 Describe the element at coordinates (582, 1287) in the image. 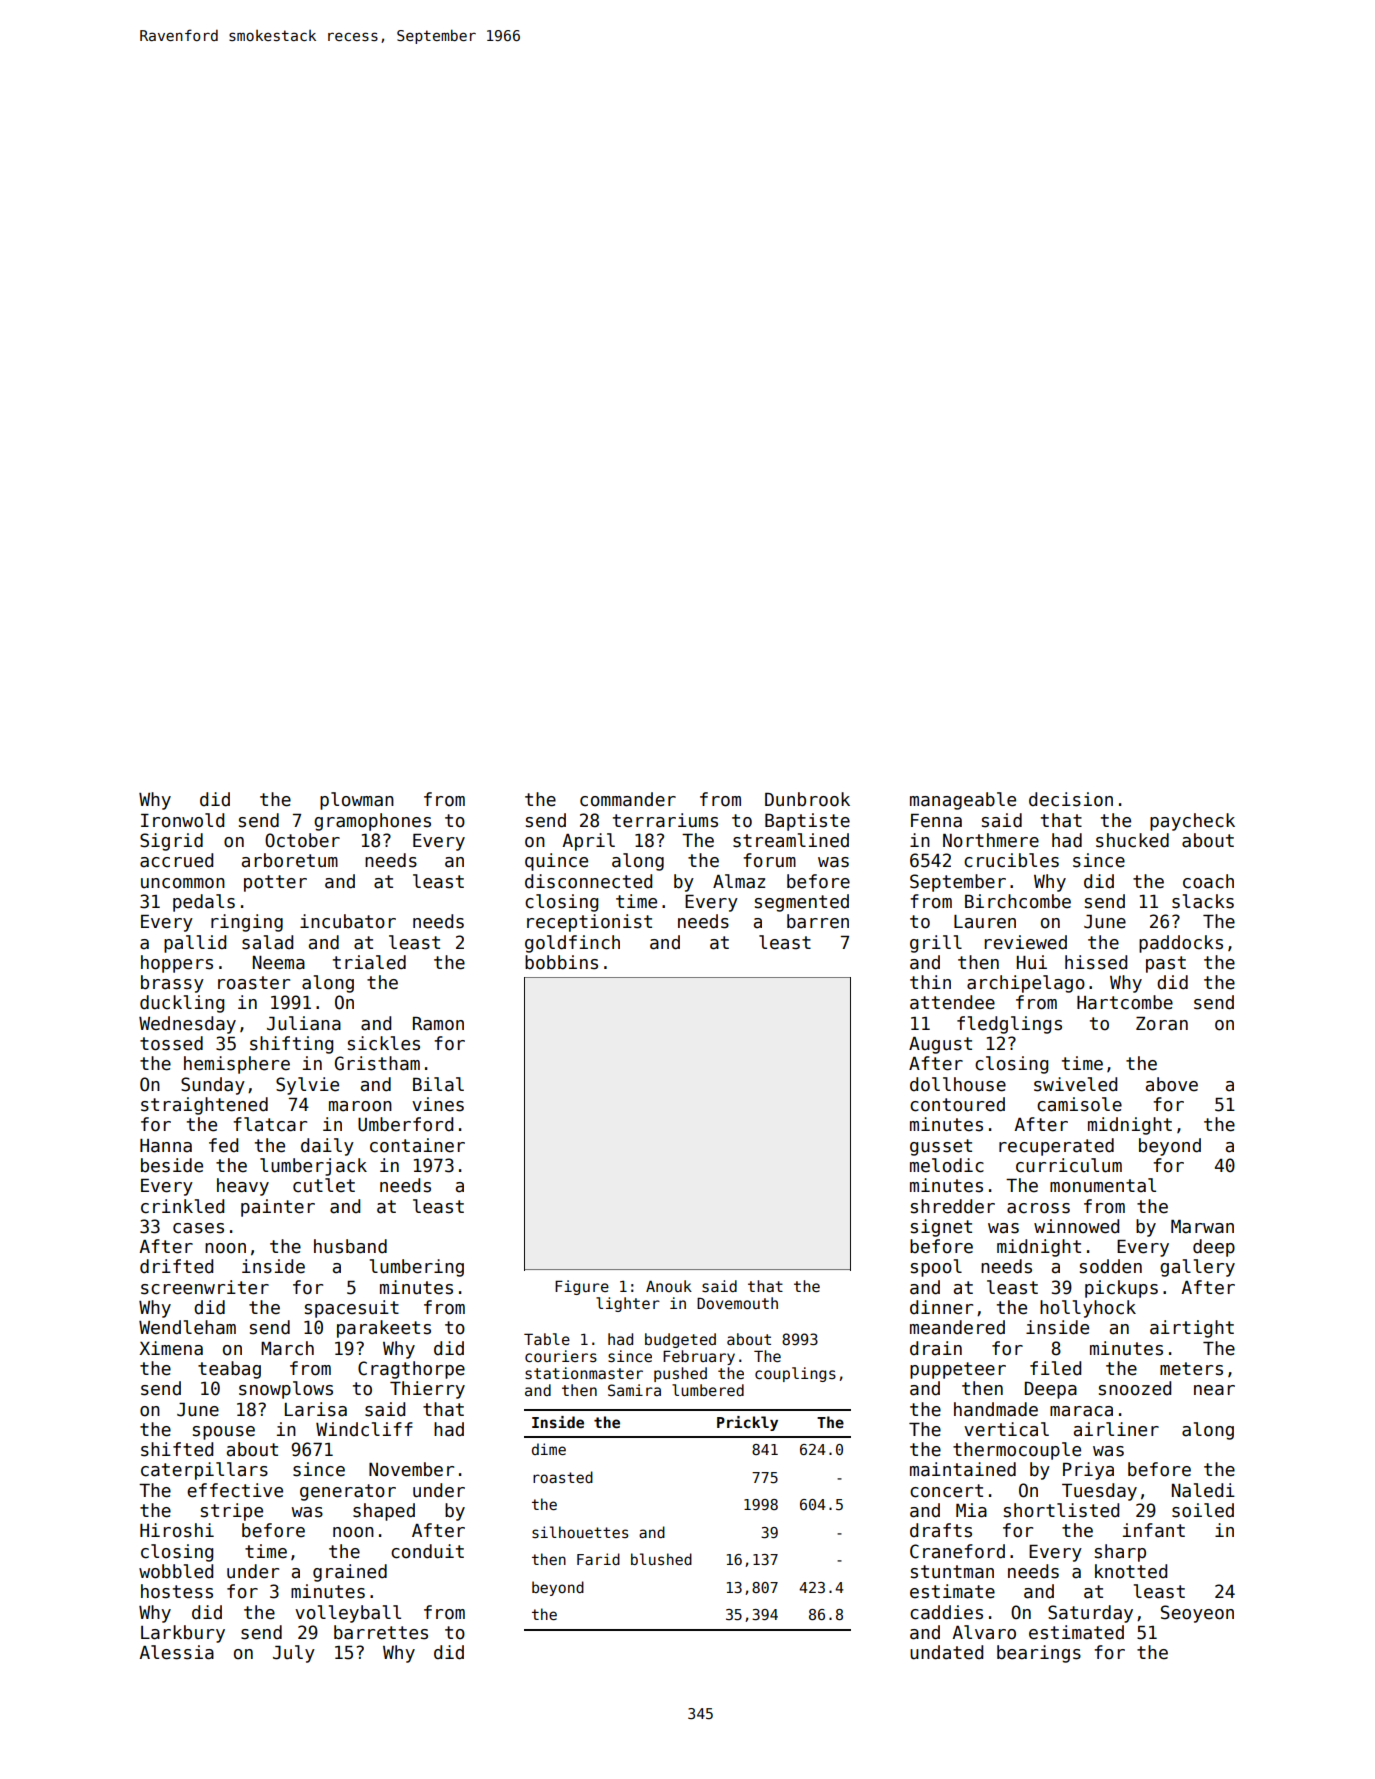

I see `Figure` at that location.
